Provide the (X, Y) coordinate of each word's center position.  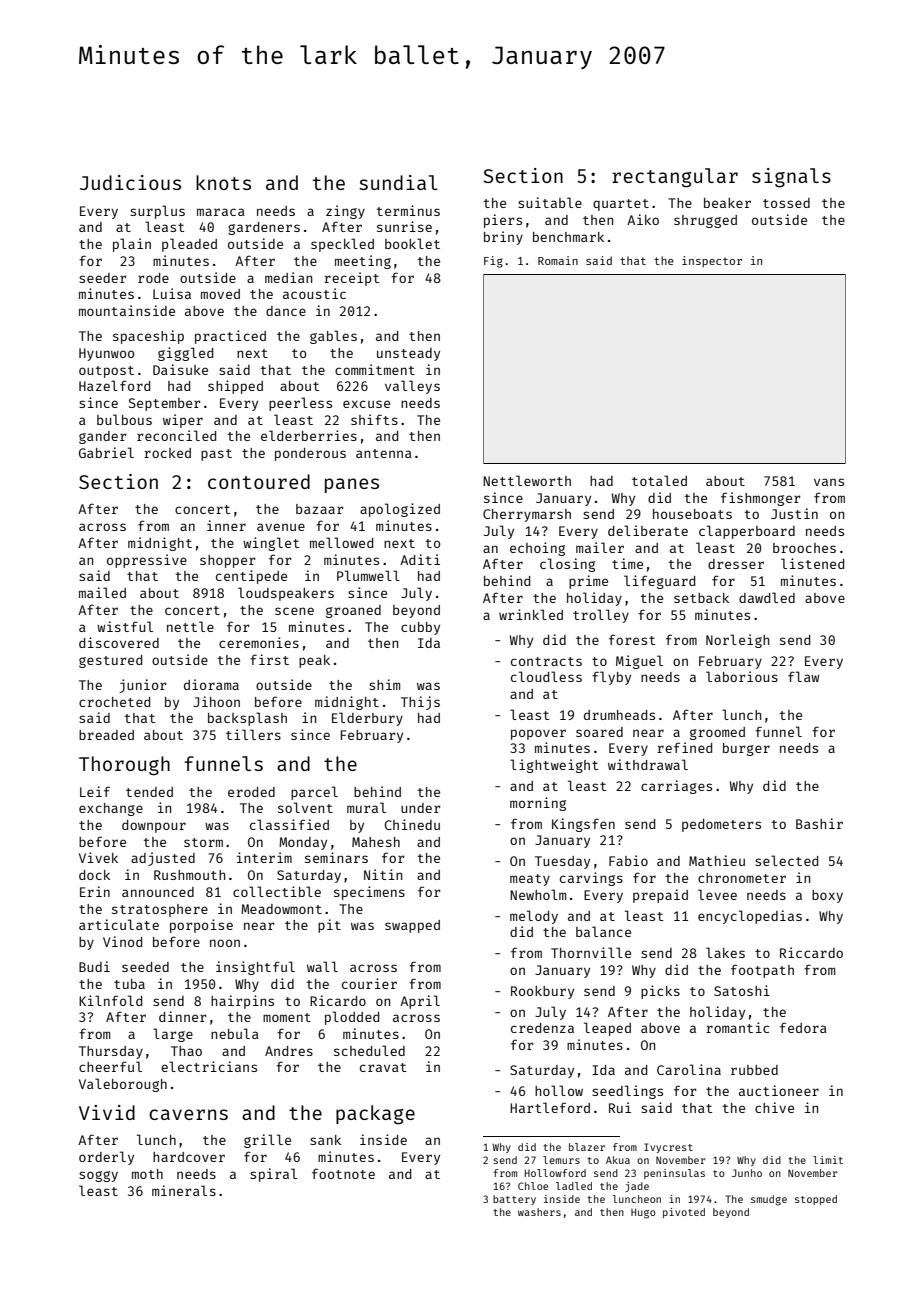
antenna (384, 453)
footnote (343, 1173)
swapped (412, 926)
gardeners (264, 228)
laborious (742, 676)
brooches (804, 548)
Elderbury (367, 719)
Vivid (107, 1112)
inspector (712, 262)
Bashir (819, 823)
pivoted (684, 1213)
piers (503, 221)
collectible (277, 891)
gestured (110, 661)
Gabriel (106, 452)
